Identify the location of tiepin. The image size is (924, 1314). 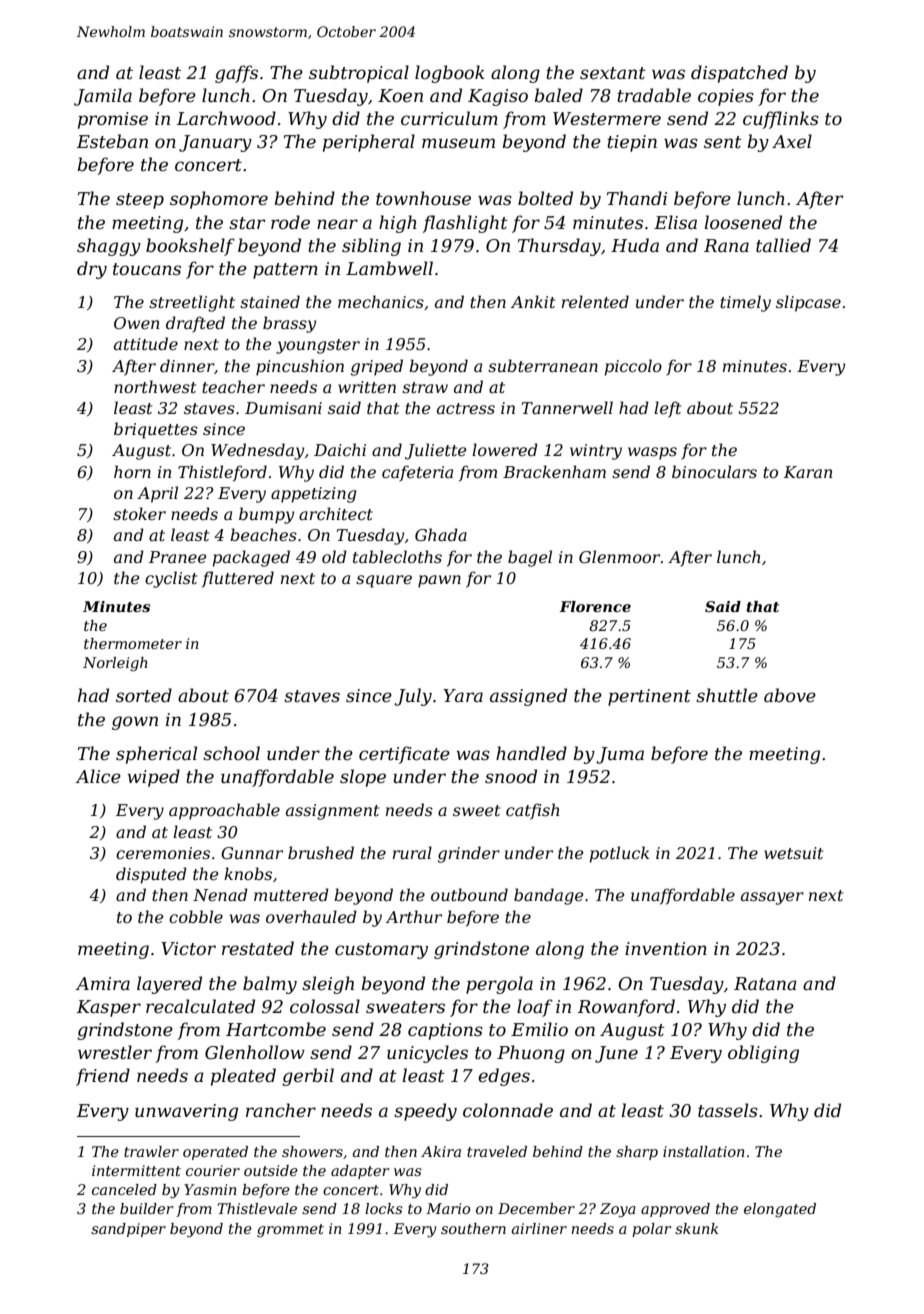
(632, 143).
